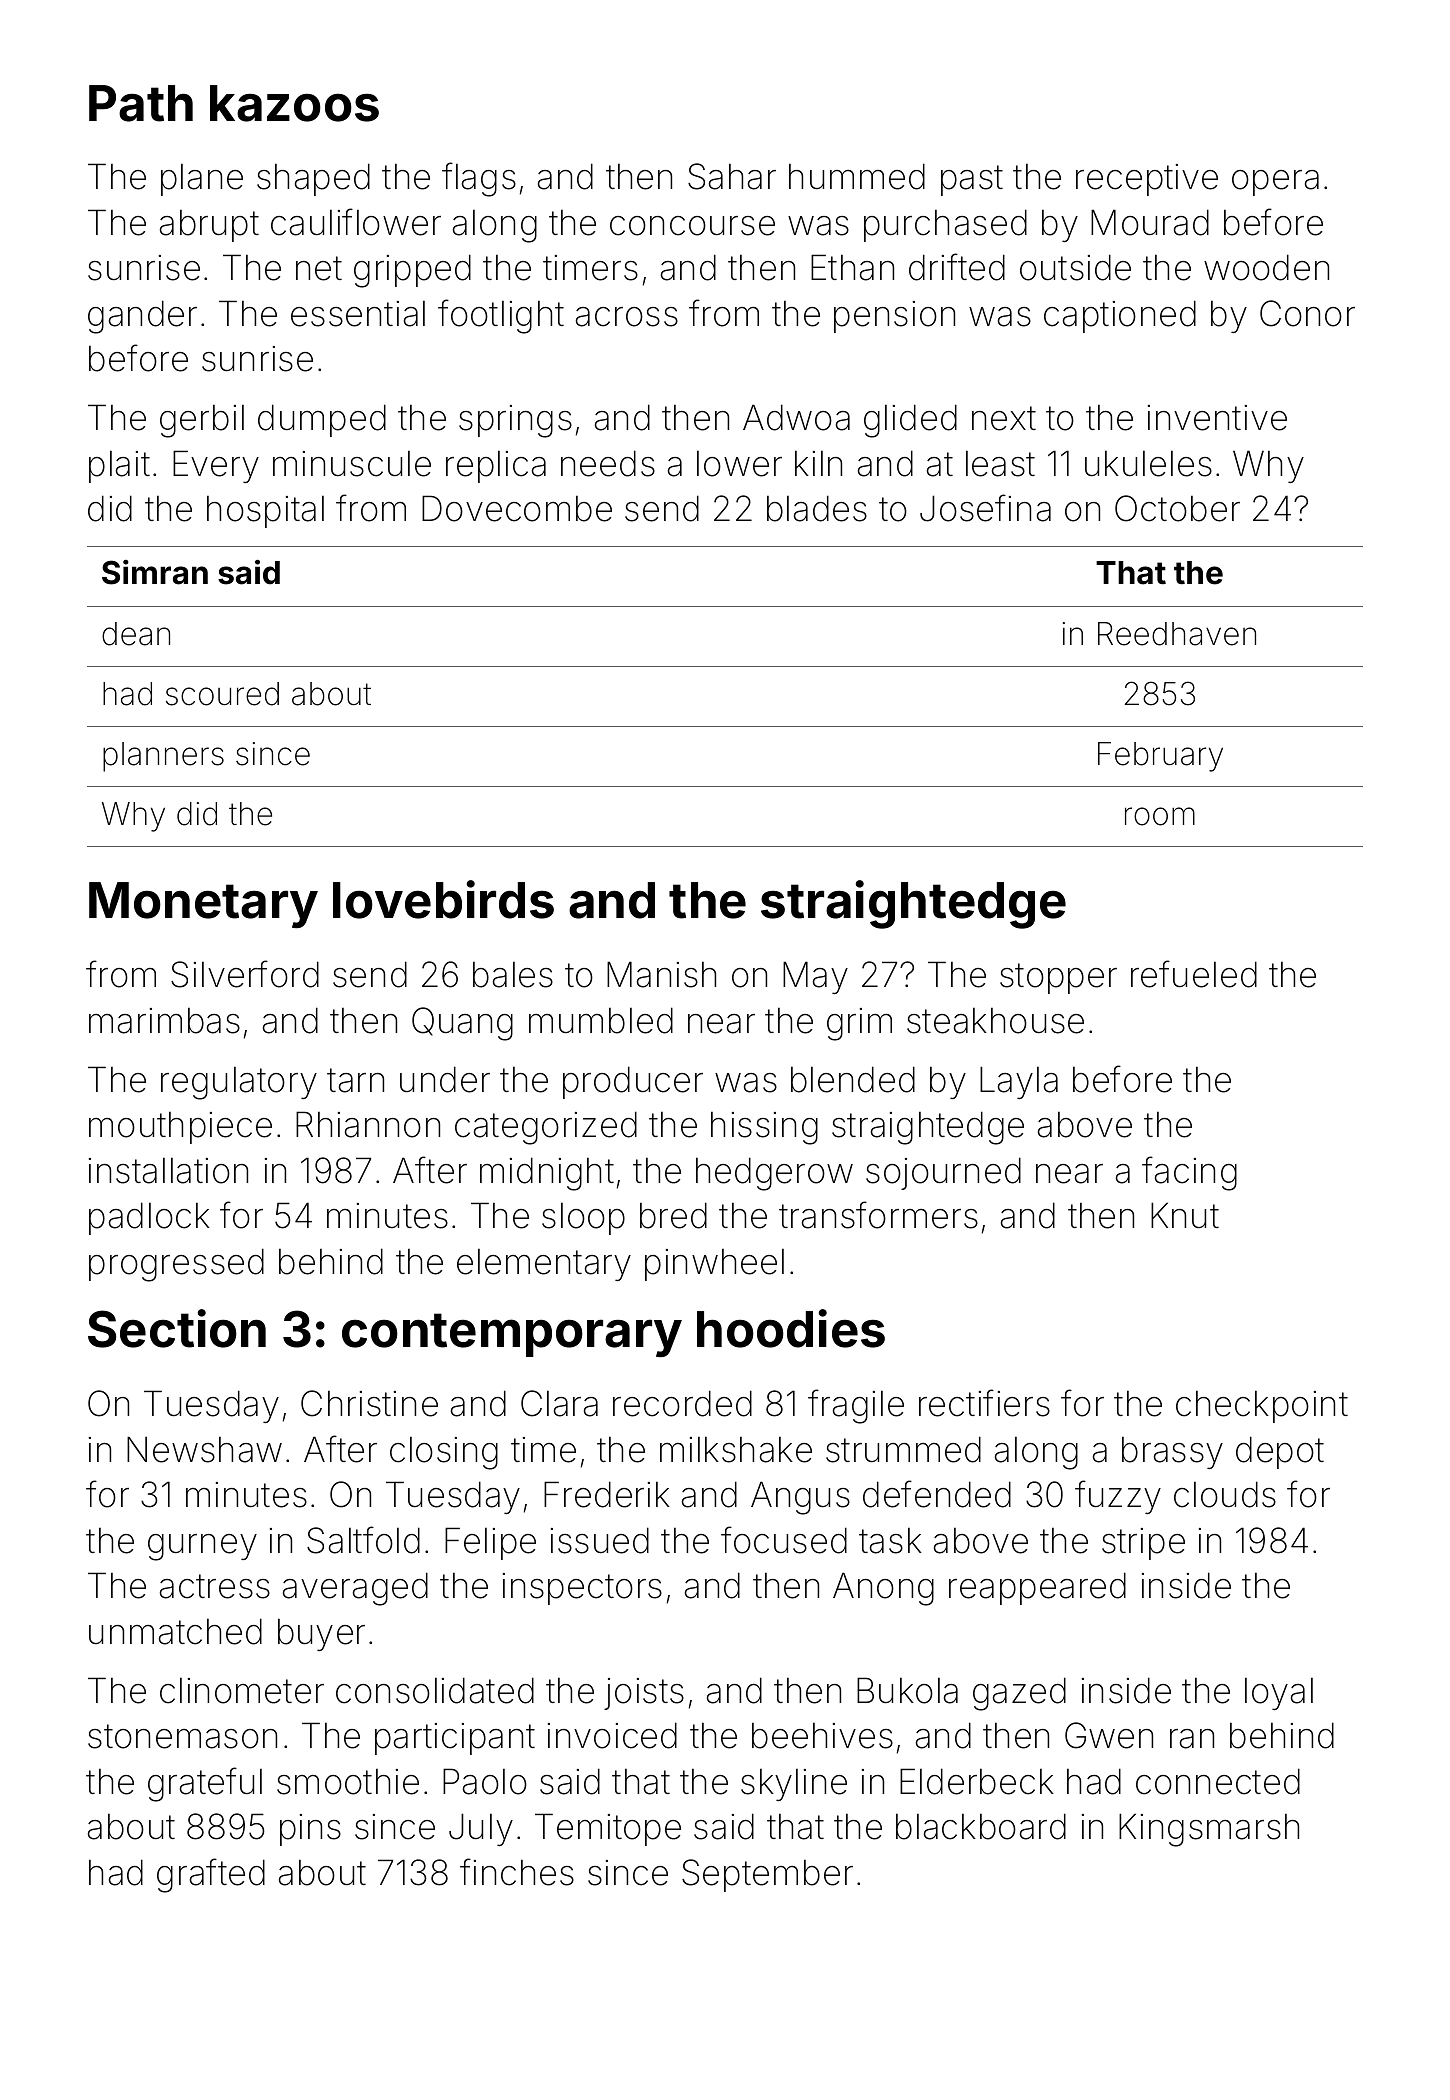 The width and height of the screenshot is (1450, 2100). What do you see at coordinates (369, 1403) in the screenshot?
I see `Christine` at bounding box center [369, 1403].
